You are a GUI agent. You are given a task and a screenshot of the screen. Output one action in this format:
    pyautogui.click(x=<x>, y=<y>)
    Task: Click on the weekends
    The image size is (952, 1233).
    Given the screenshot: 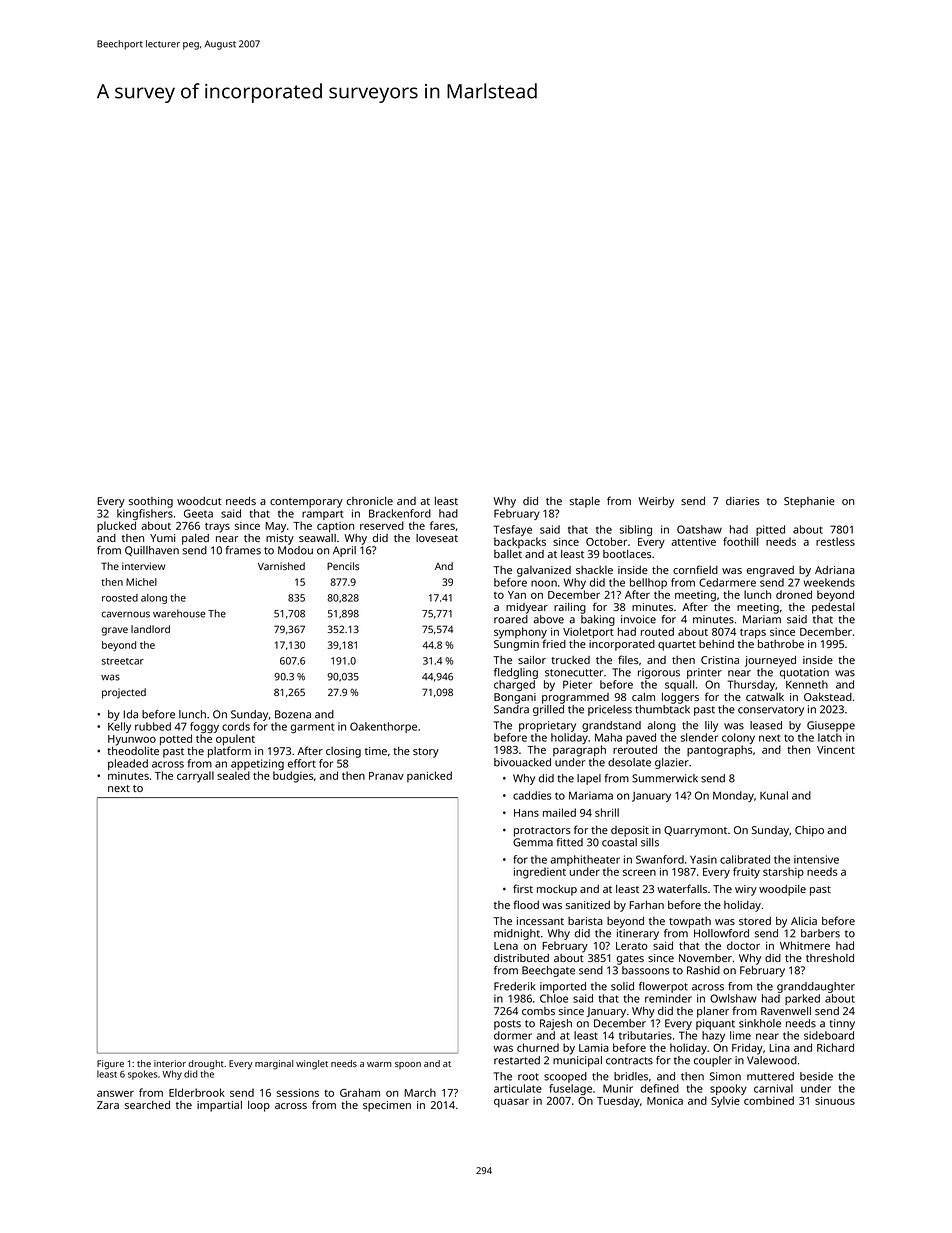 What is the action you would take?
    pyautogui.click(x=829, y=582)
